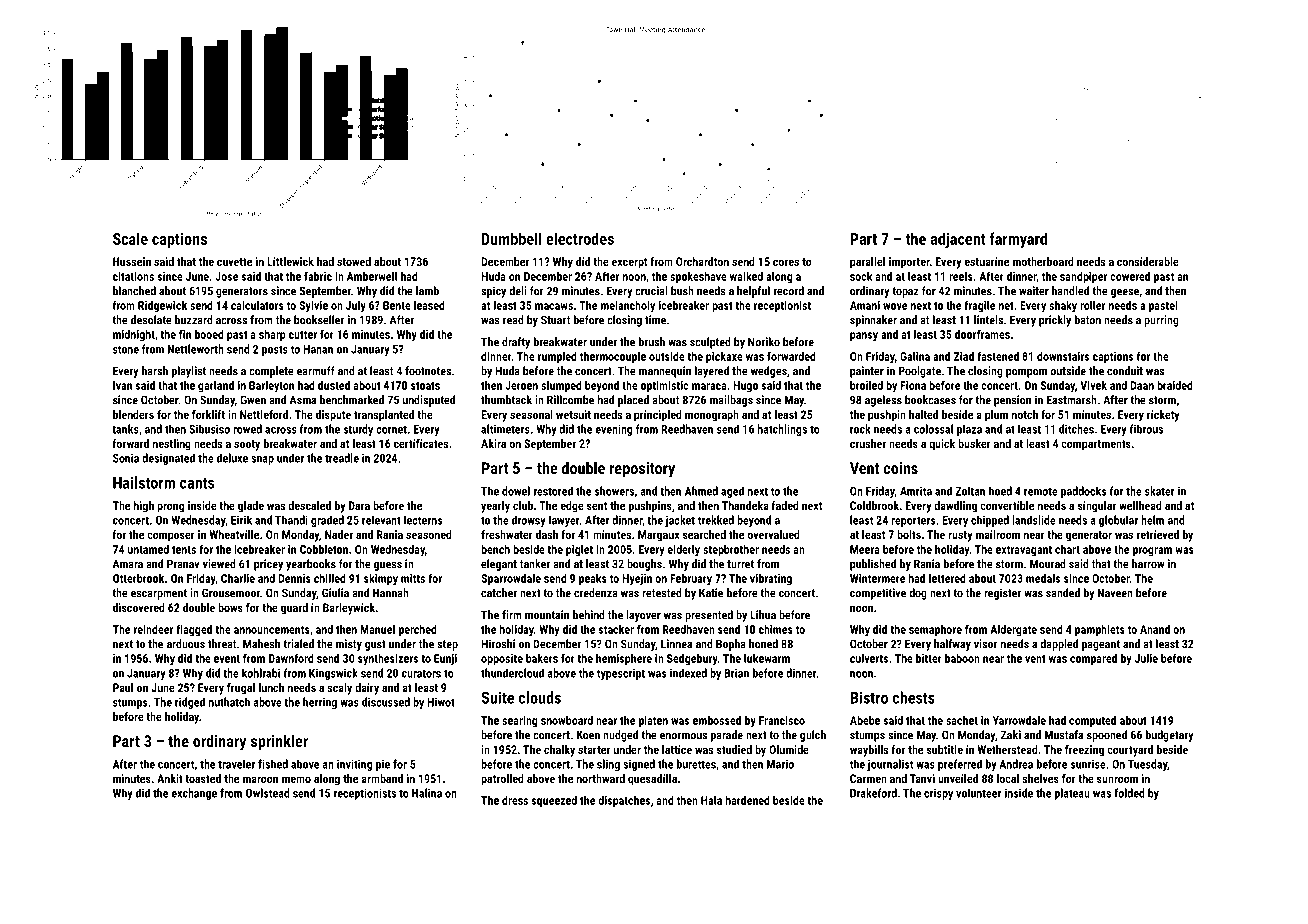 The image size is (1308, 924). I want to click on Owlstead, so click(268, 793).
